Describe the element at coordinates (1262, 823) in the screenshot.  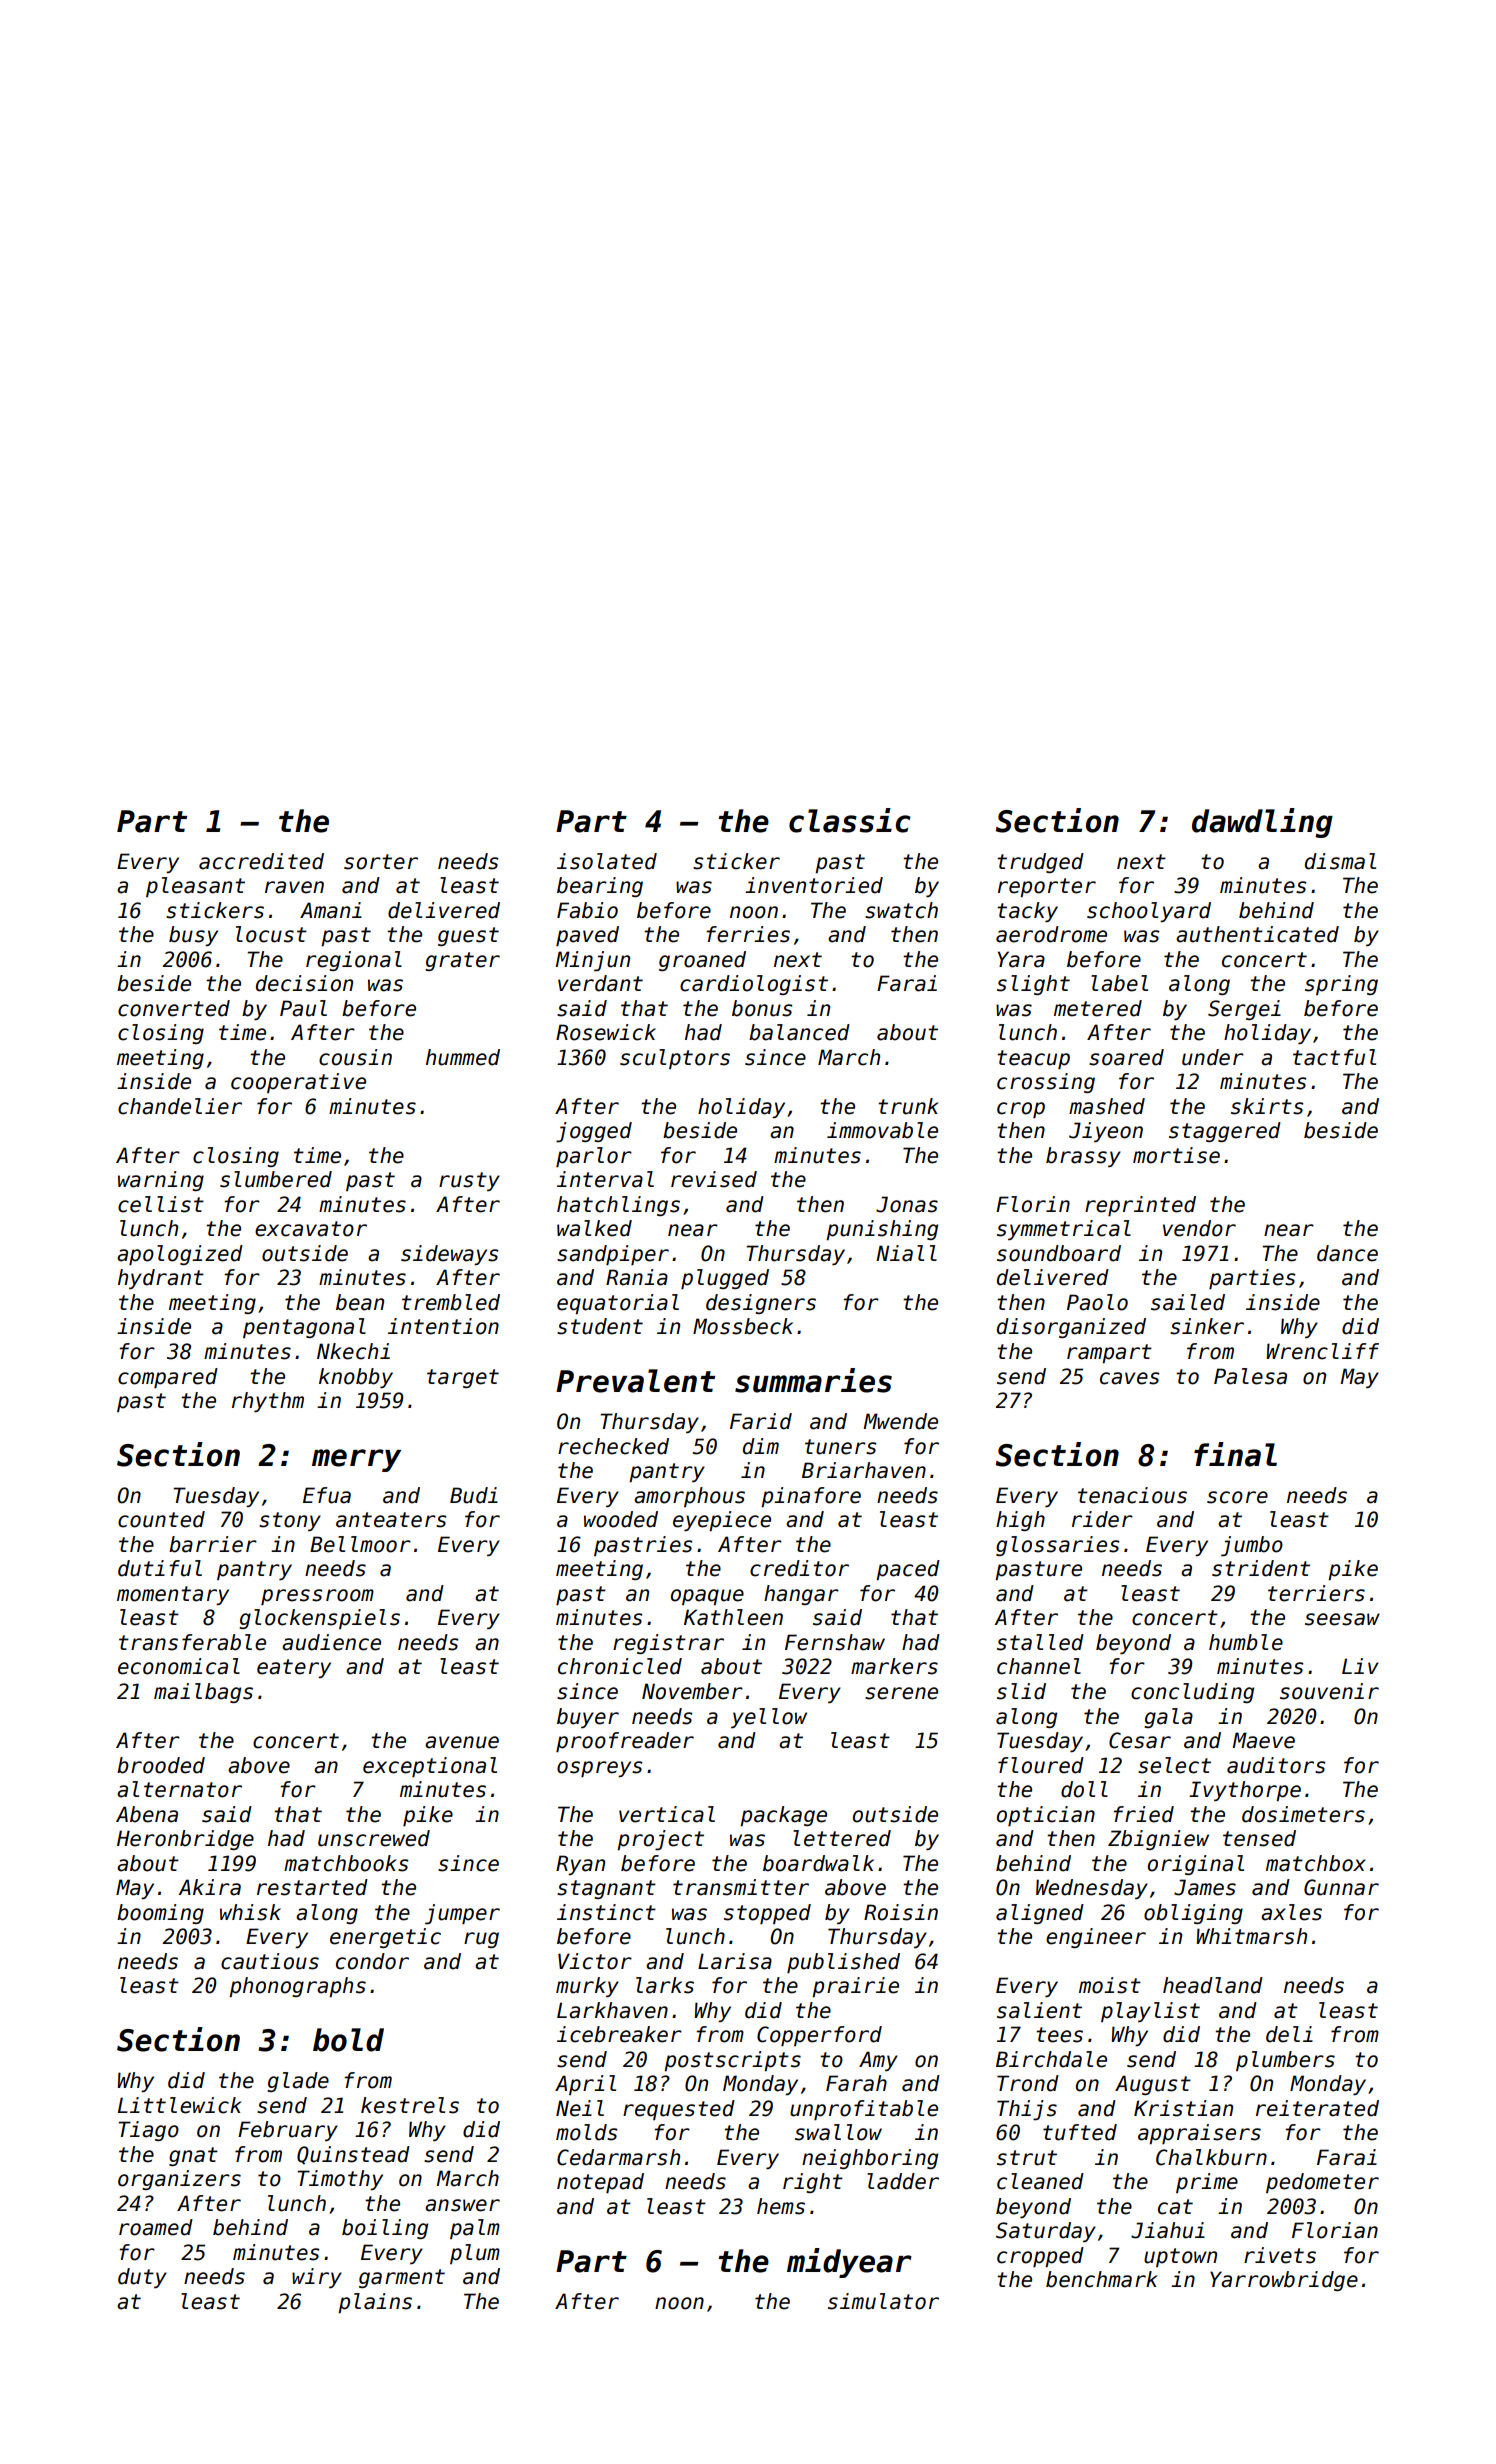
I see `dawdling` at that location.
